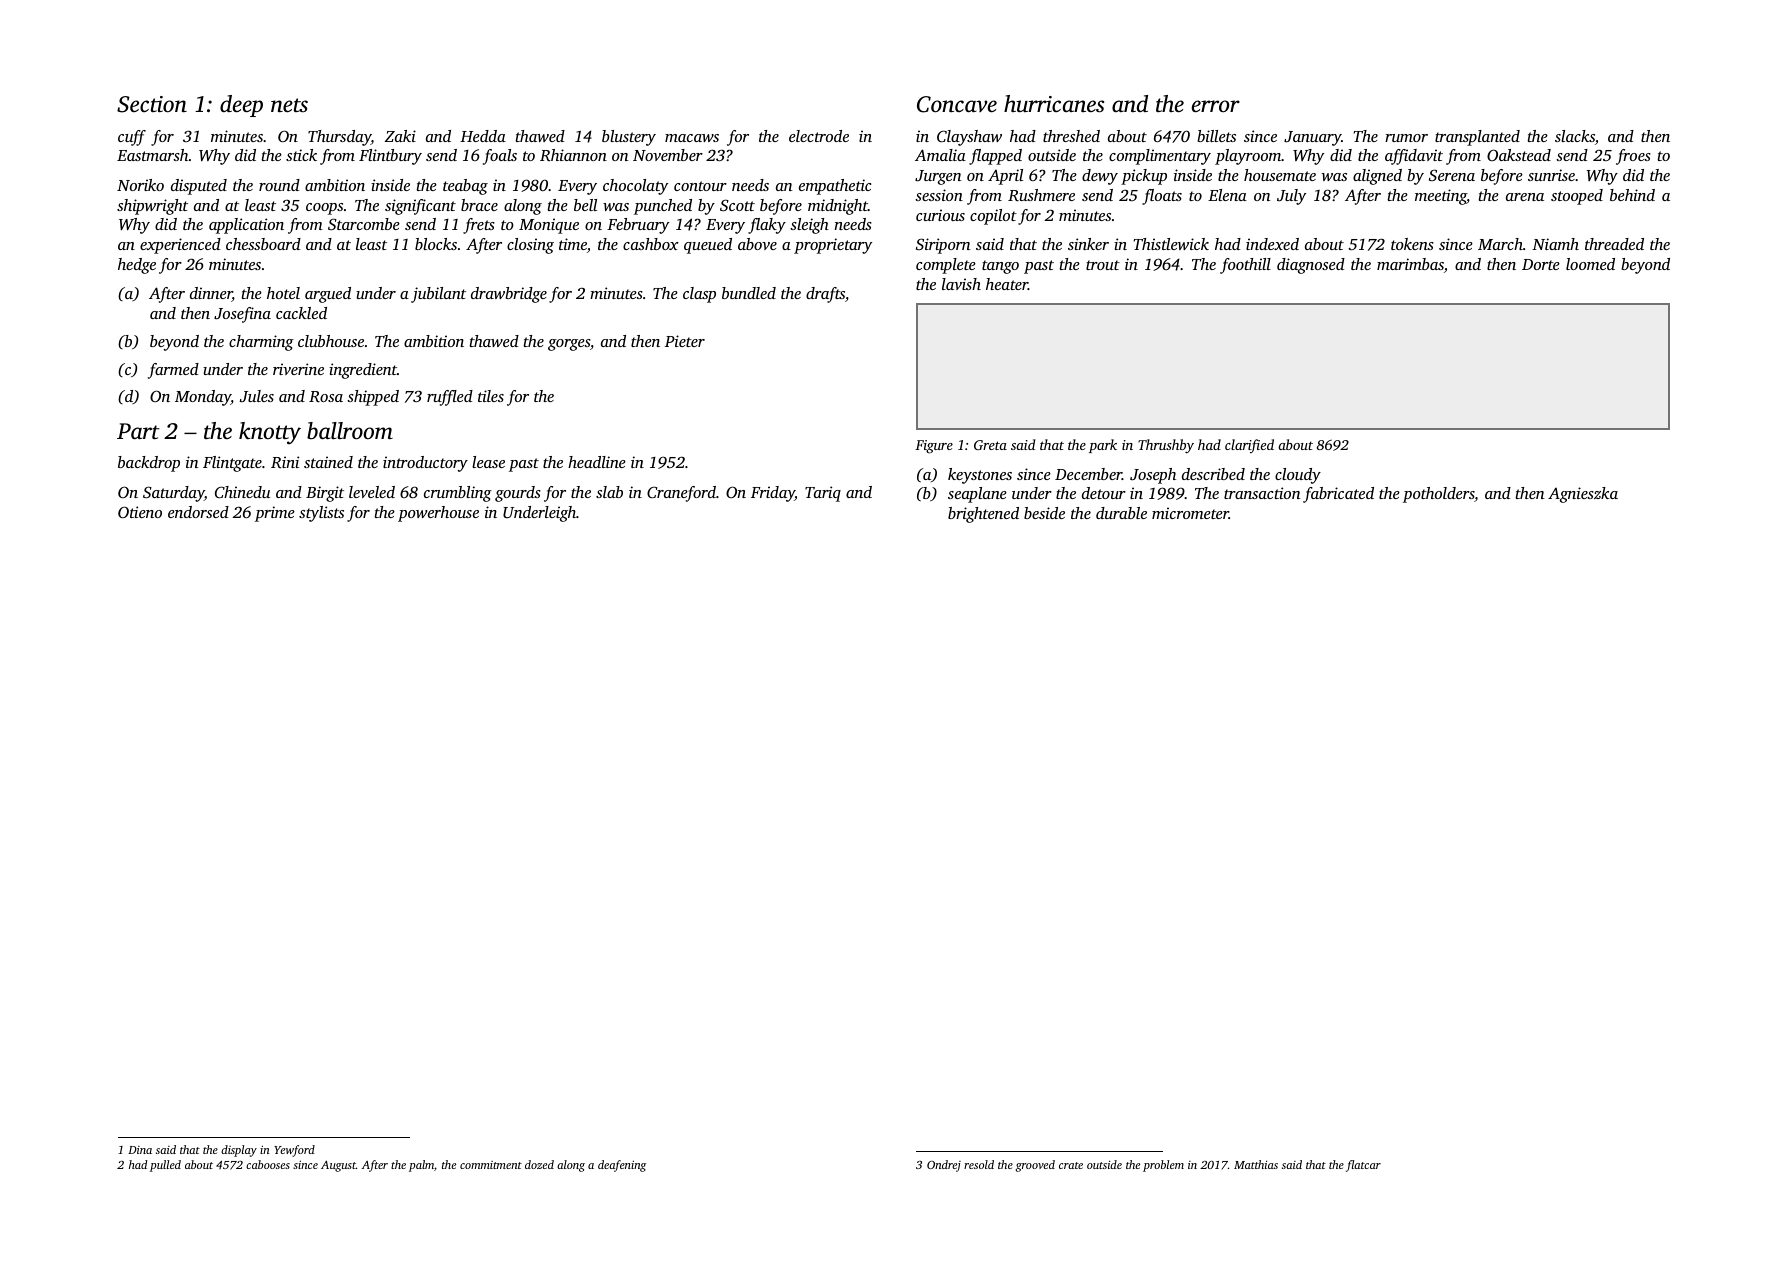 The image size is (1788, 1264). What do you see at coordinates (681, 494) in the document?
I see `Craneford` at bounding box center [681, 494].
